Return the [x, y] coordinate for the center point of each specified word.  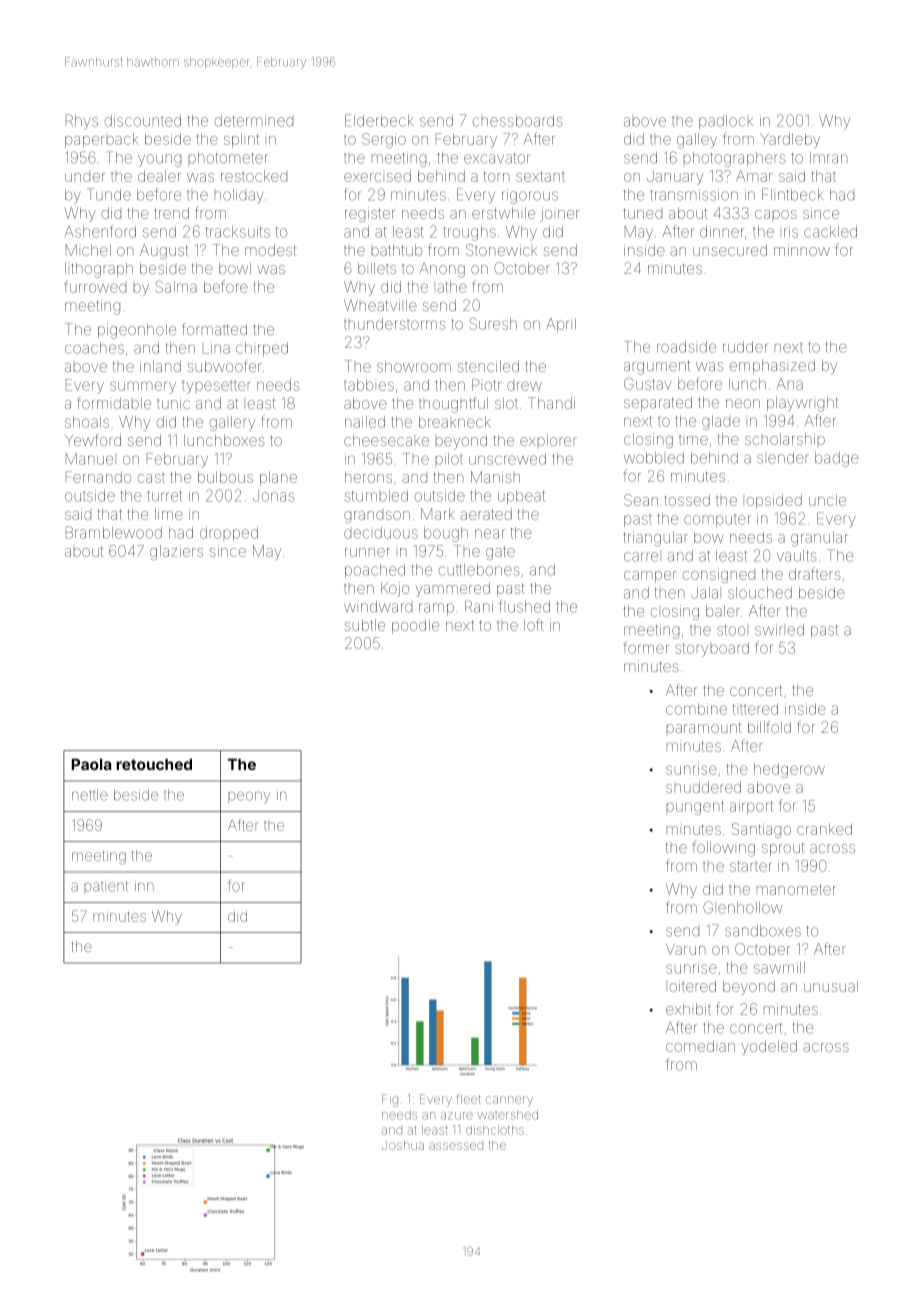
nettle [90, 795]
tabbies [369, 385]
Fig [390, 1100]
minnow [802, 250]
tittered [755, 709]
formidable [114, 403]
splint [241, 140]
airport [751, 807]
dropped [229, 534]
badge [837, 459]
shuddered [703, 787]
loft [534, 624]
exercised [377, 176]
